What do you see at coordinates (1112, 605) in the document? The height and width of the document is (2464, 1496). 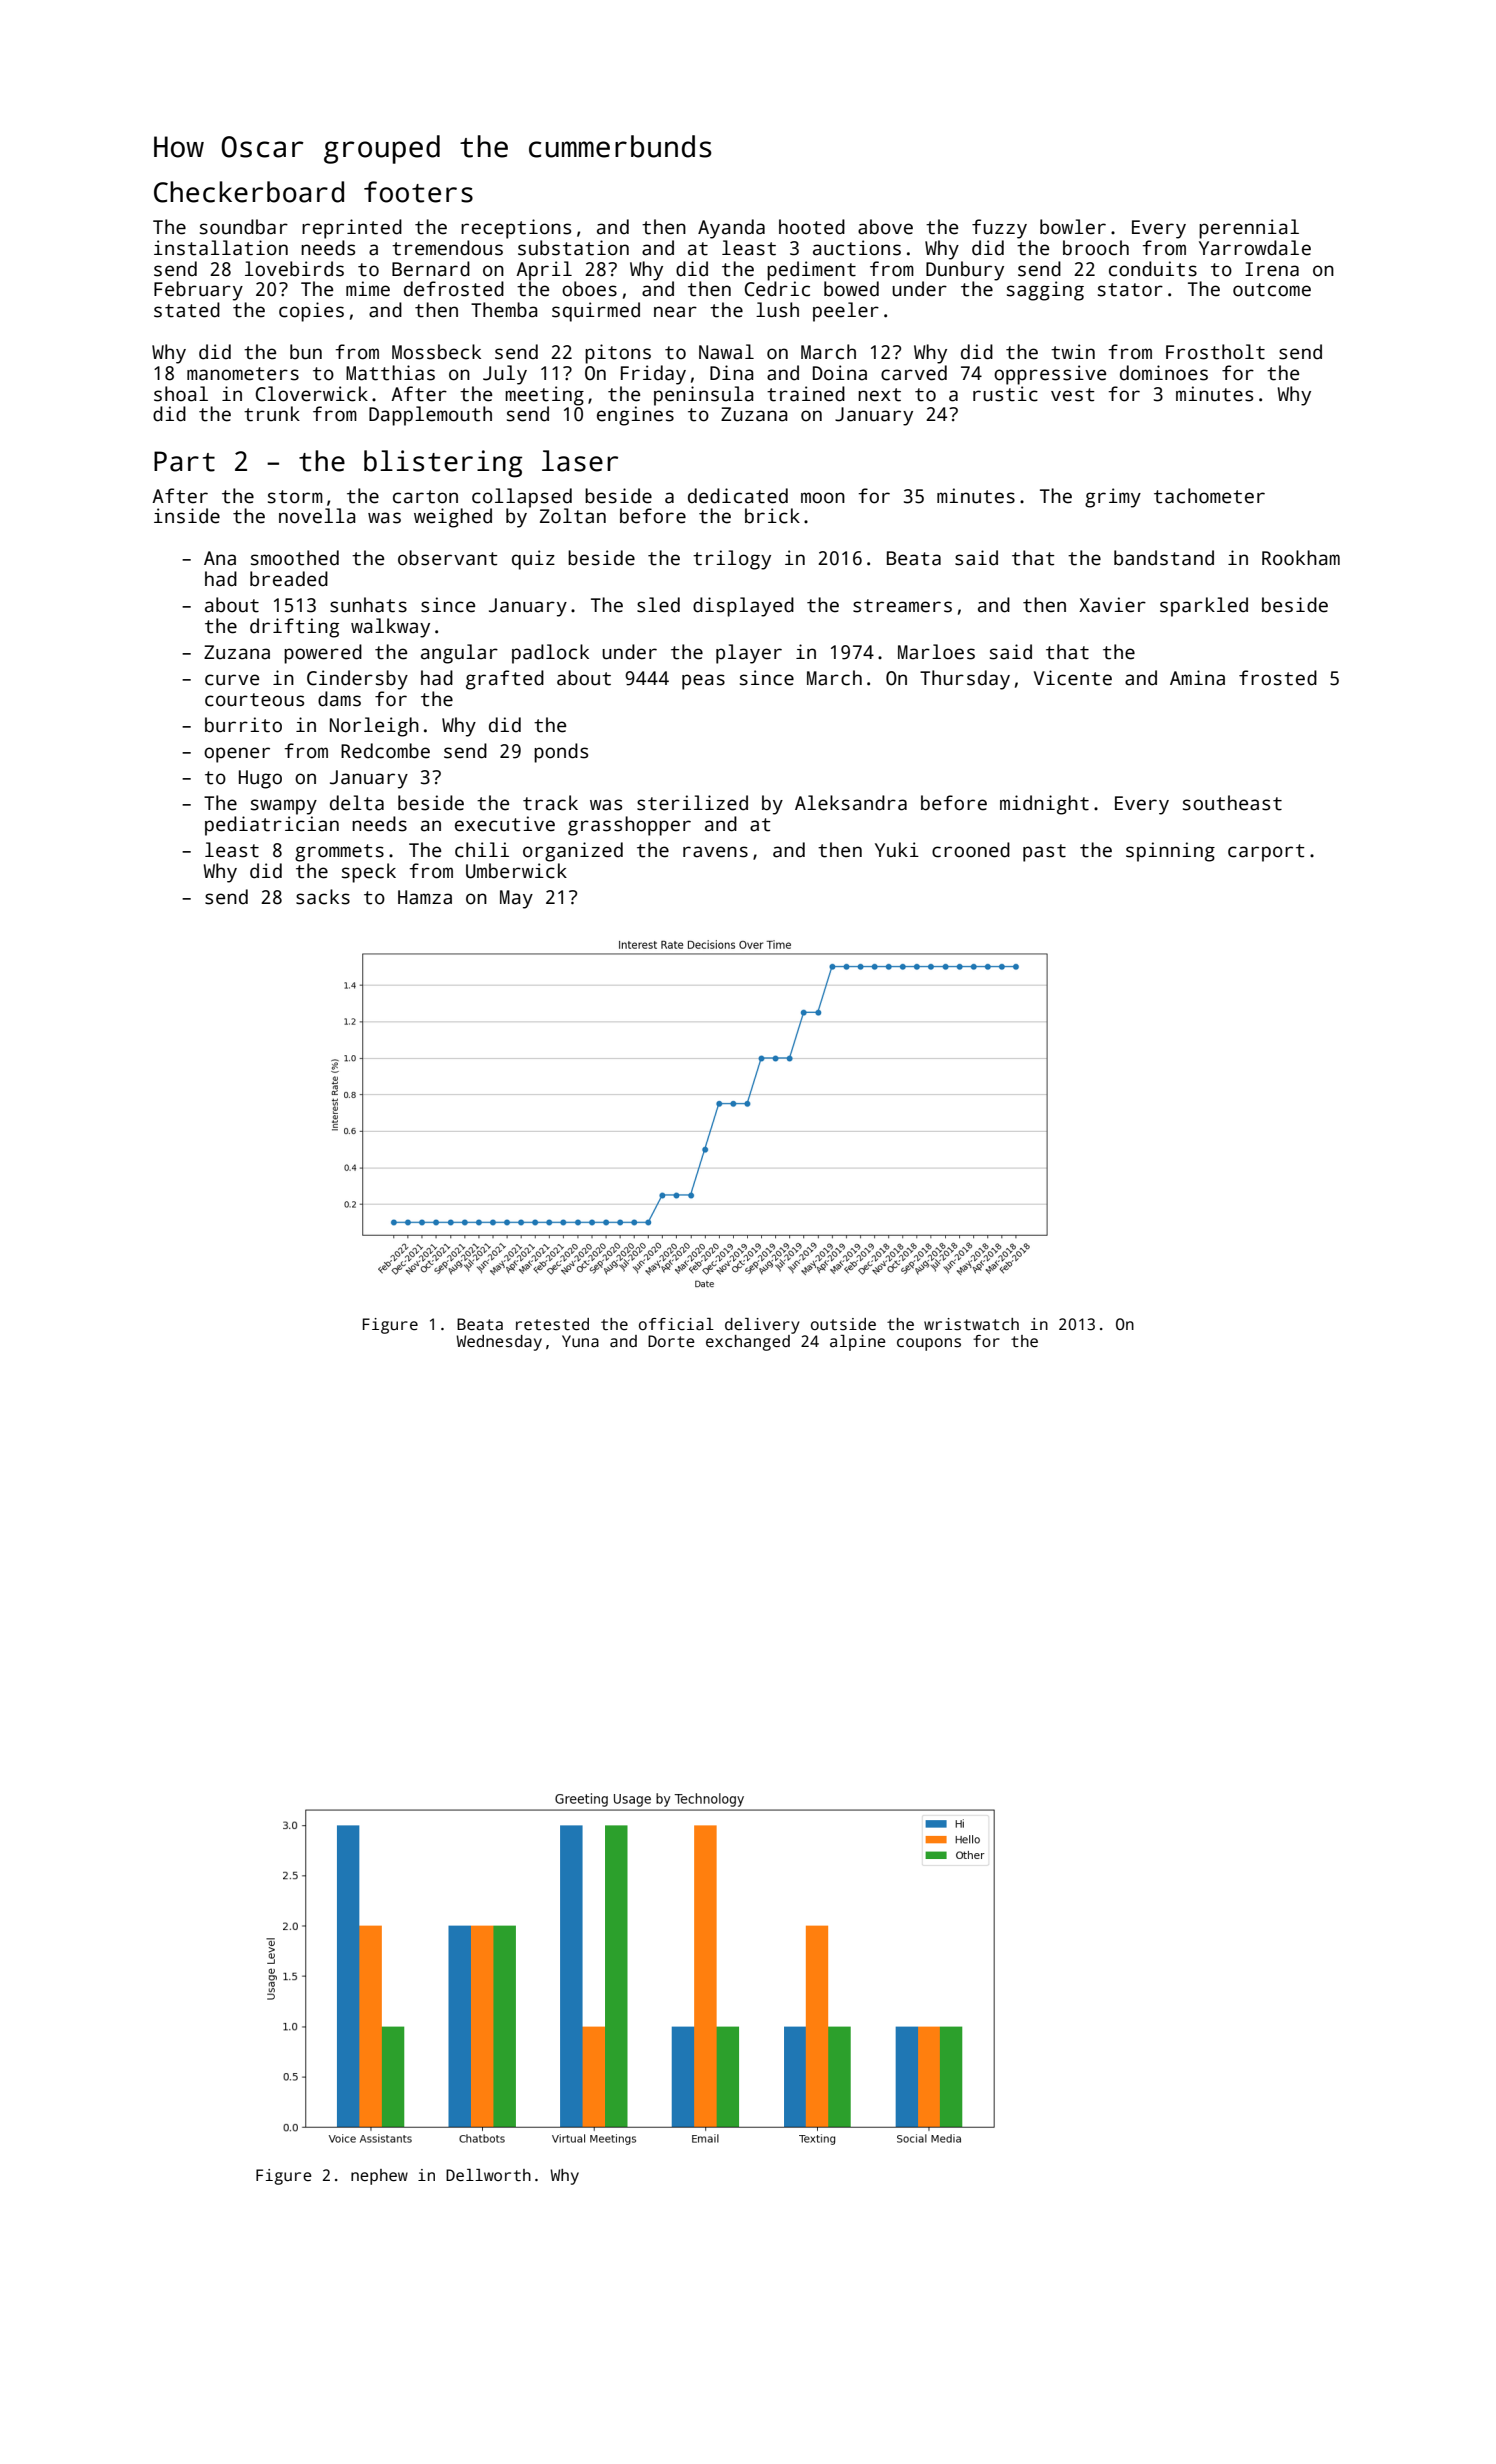 I see `Xavier` at bounding box center [1112, 605].
